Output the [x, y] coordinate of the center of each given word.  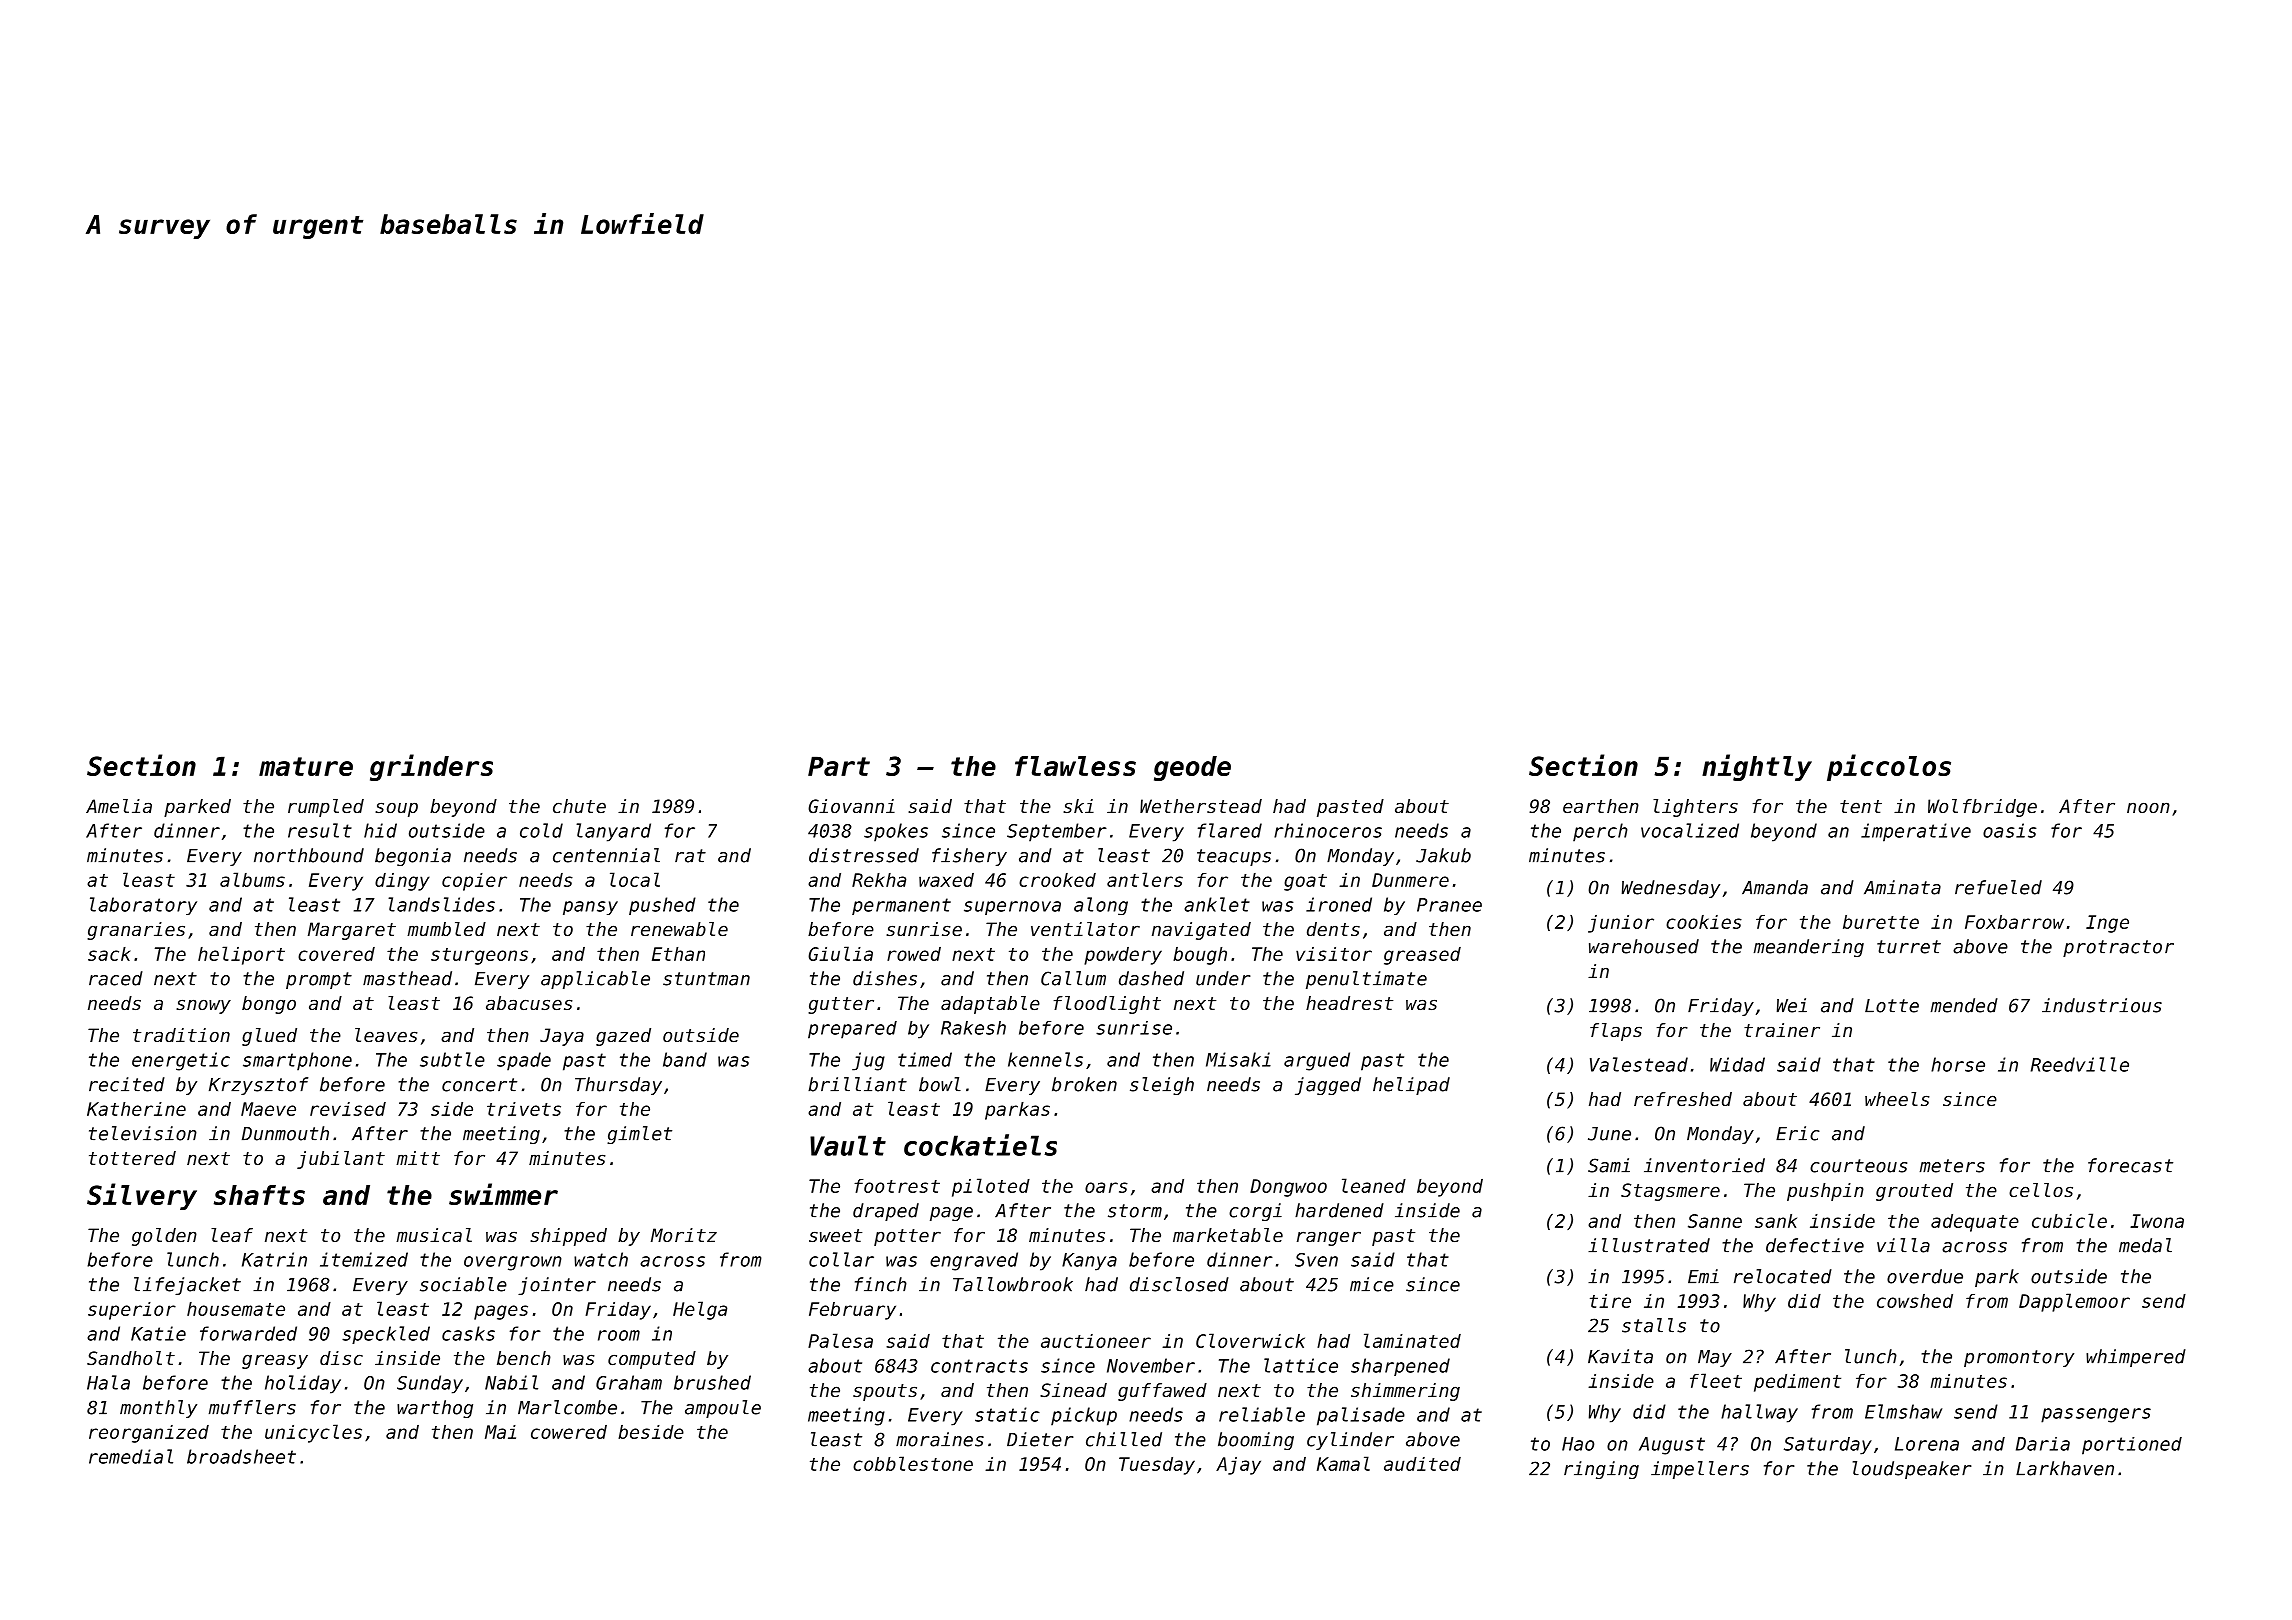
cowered [569, 1432]
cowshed [1915, 1301]
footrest [897, 1186]
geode [1192, 768]
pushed [662, 906]
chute [579, 806]
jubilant [341, 1160]
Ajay [1238, 1466]
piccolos [1889, 767]
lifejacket [187, 1286]
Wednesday [1671, 889]
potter [907, 1237]
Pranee [1449, 905]
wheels [1897, 1099]
